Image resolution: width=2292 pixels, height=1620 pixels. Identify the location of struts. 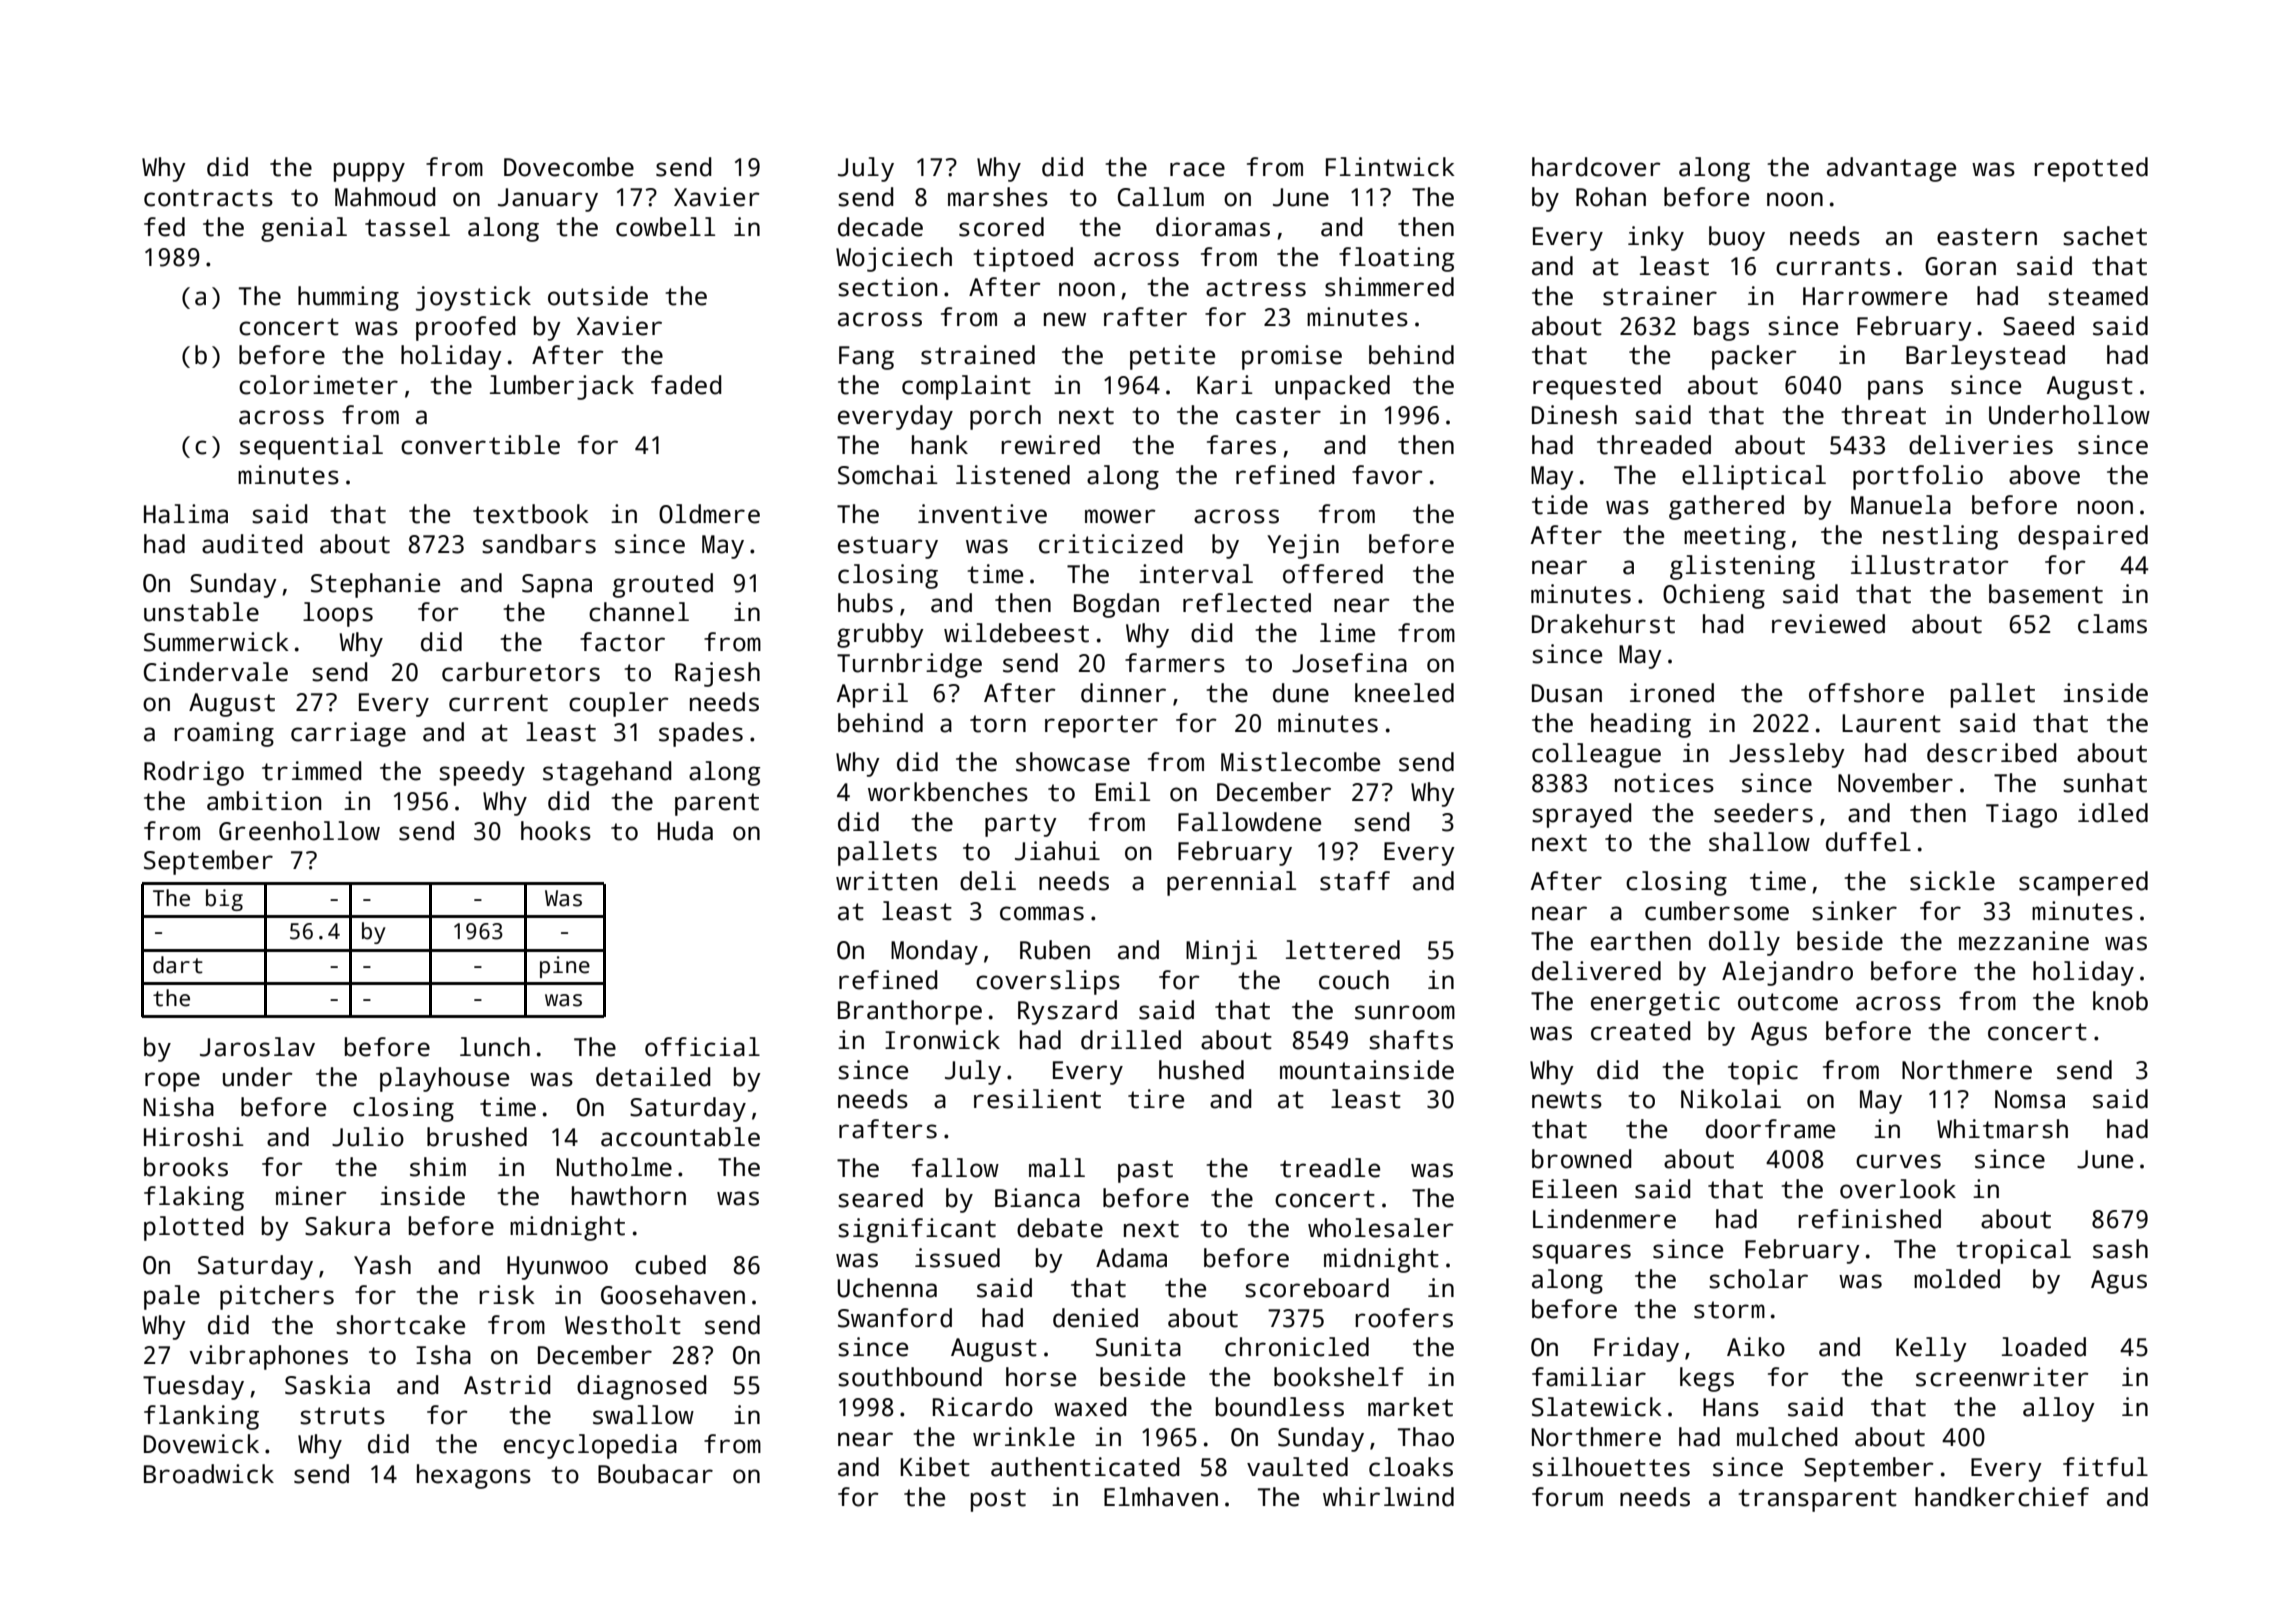
(342, 1416).
